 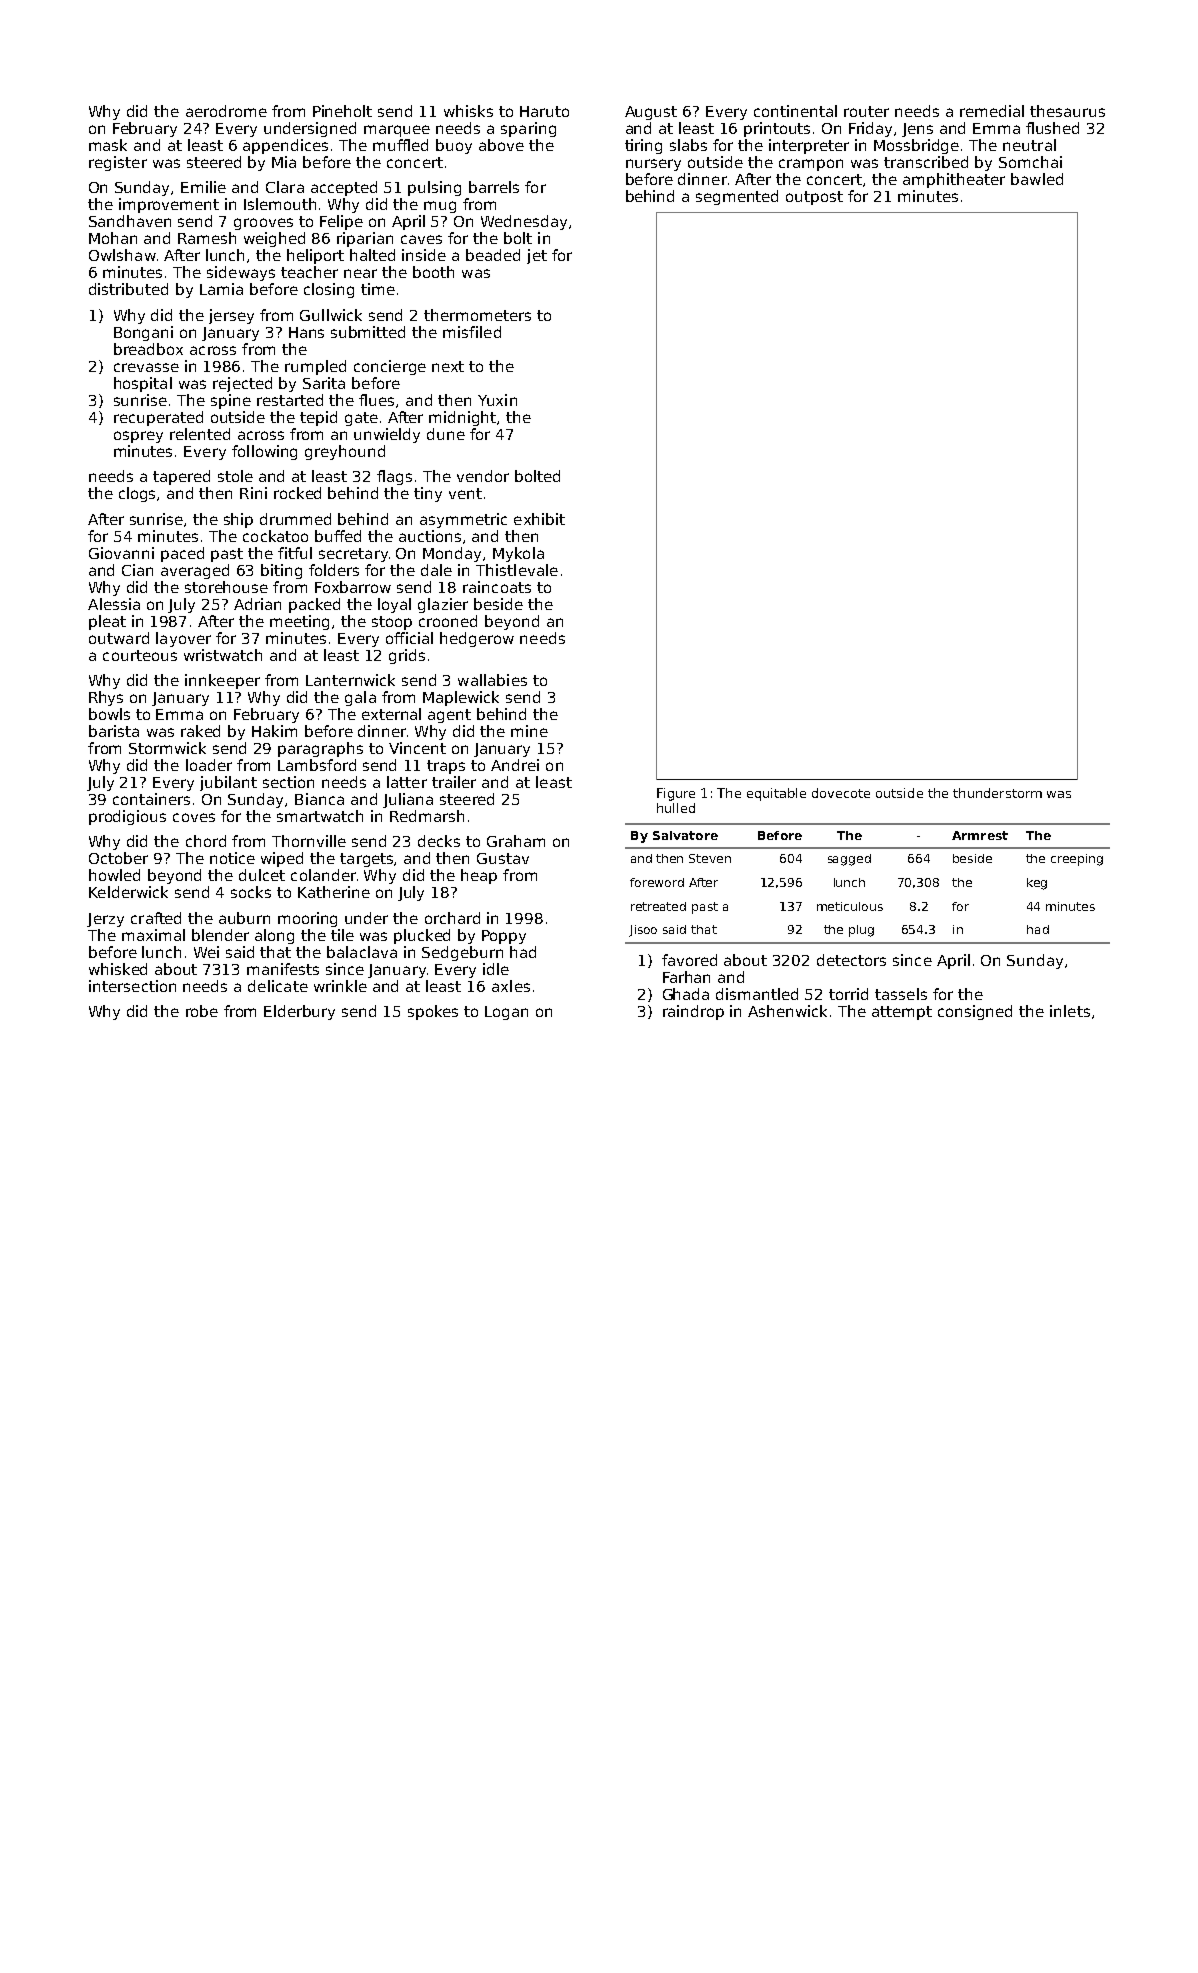 I want to click on aerodrome, so click(x=226, y=111).
